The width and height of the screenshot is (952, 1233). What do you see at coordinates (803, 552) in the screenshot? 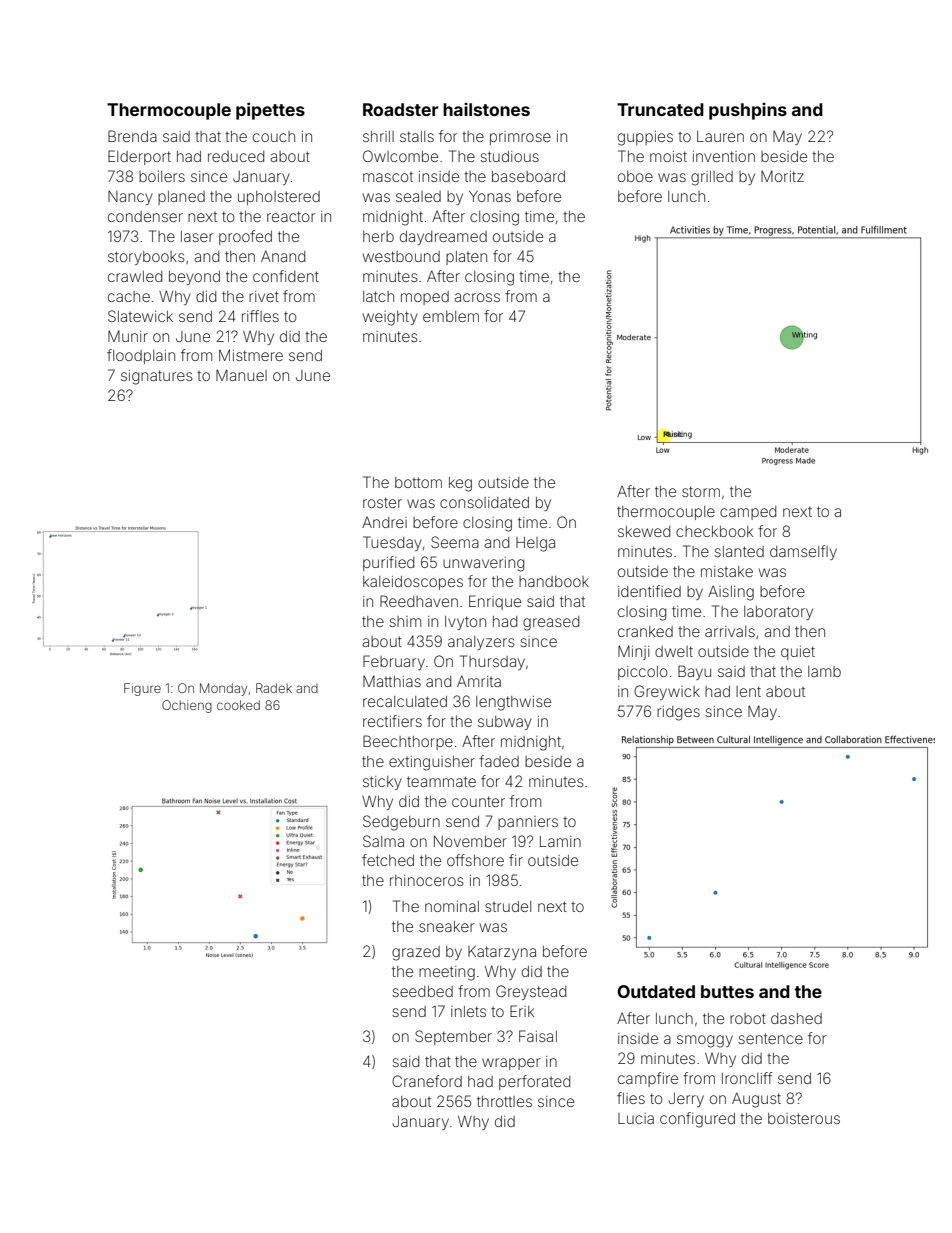
I see `damselfly` at bounding box center [803, 552].
